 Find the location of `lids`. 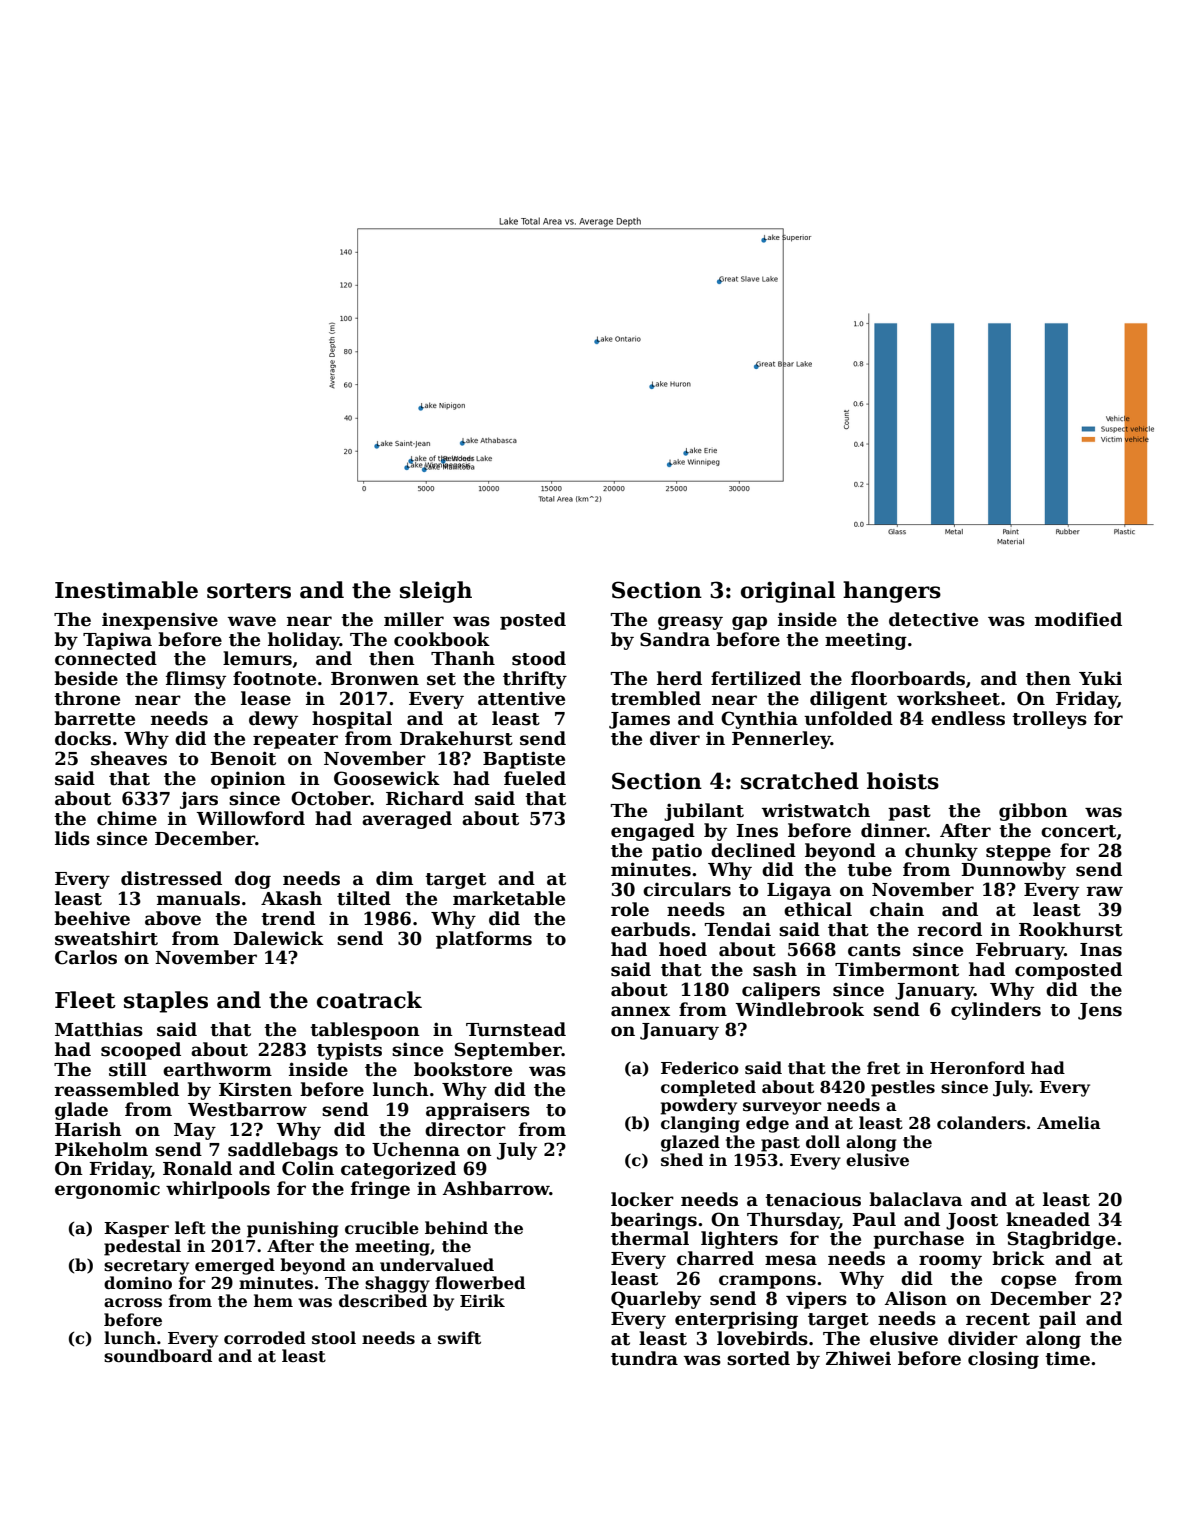

lids is located at coordinates (72, 838).
